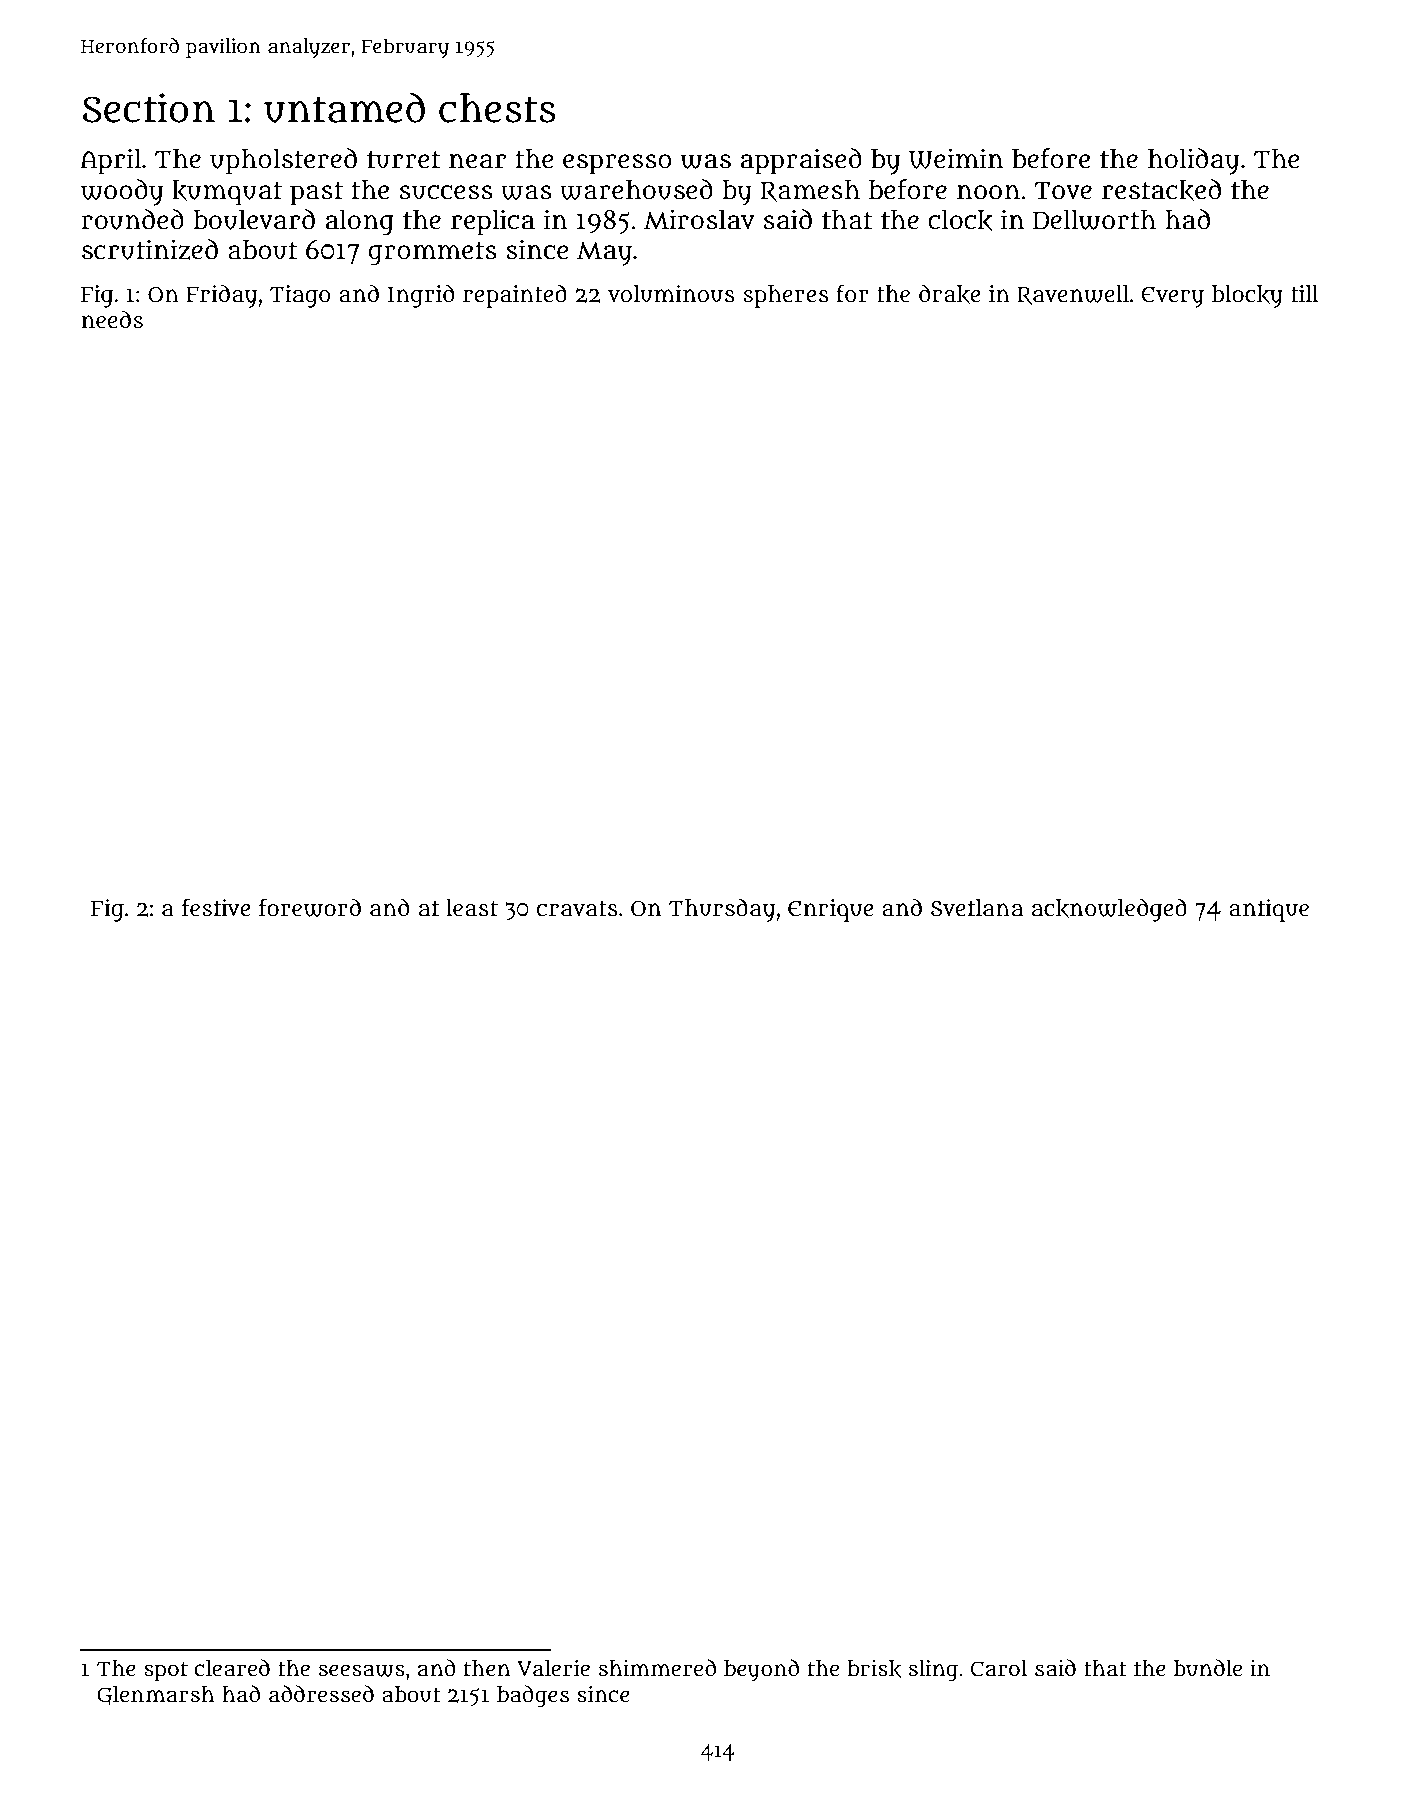 The image size is (1401, 1813). What do you see at coordinates (956, 158) in the image?
I see `Weimin` at bounding box center [956, 158].
